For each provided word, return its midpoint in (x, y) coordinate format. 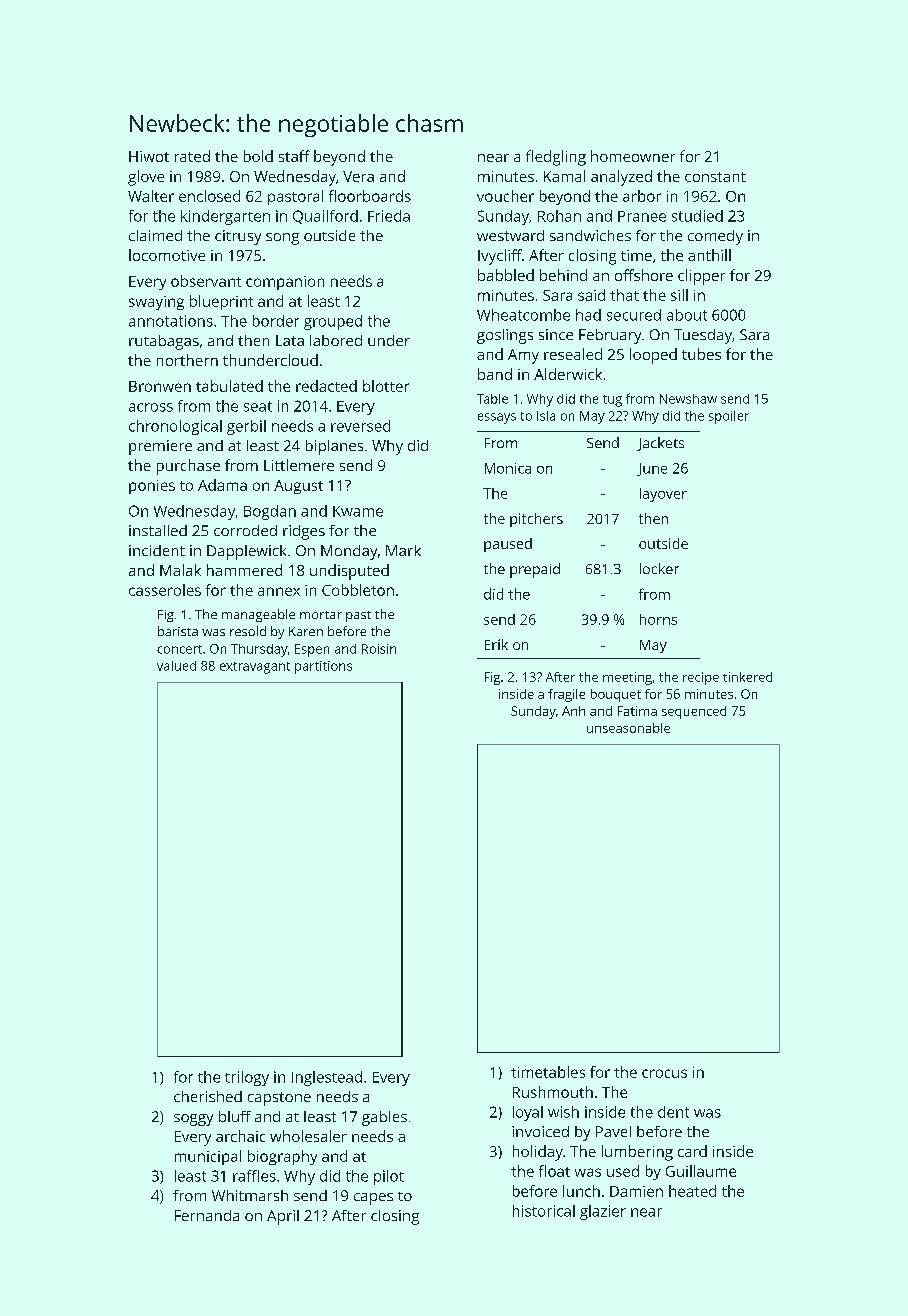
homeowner (633, 156)
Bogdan (270, 512)
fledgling (556, 158)
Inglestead (327, 1078)
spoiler (729, 417)
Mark (403, 550)
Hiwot (149, 156)
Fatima (637, 711)
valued (176, 666)
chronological (175, 427)
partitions (323, 667)
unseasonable (628, 728)
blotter (386, 386)
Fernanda (207, 1215)
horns (658, 619)
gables (384, 1118)
